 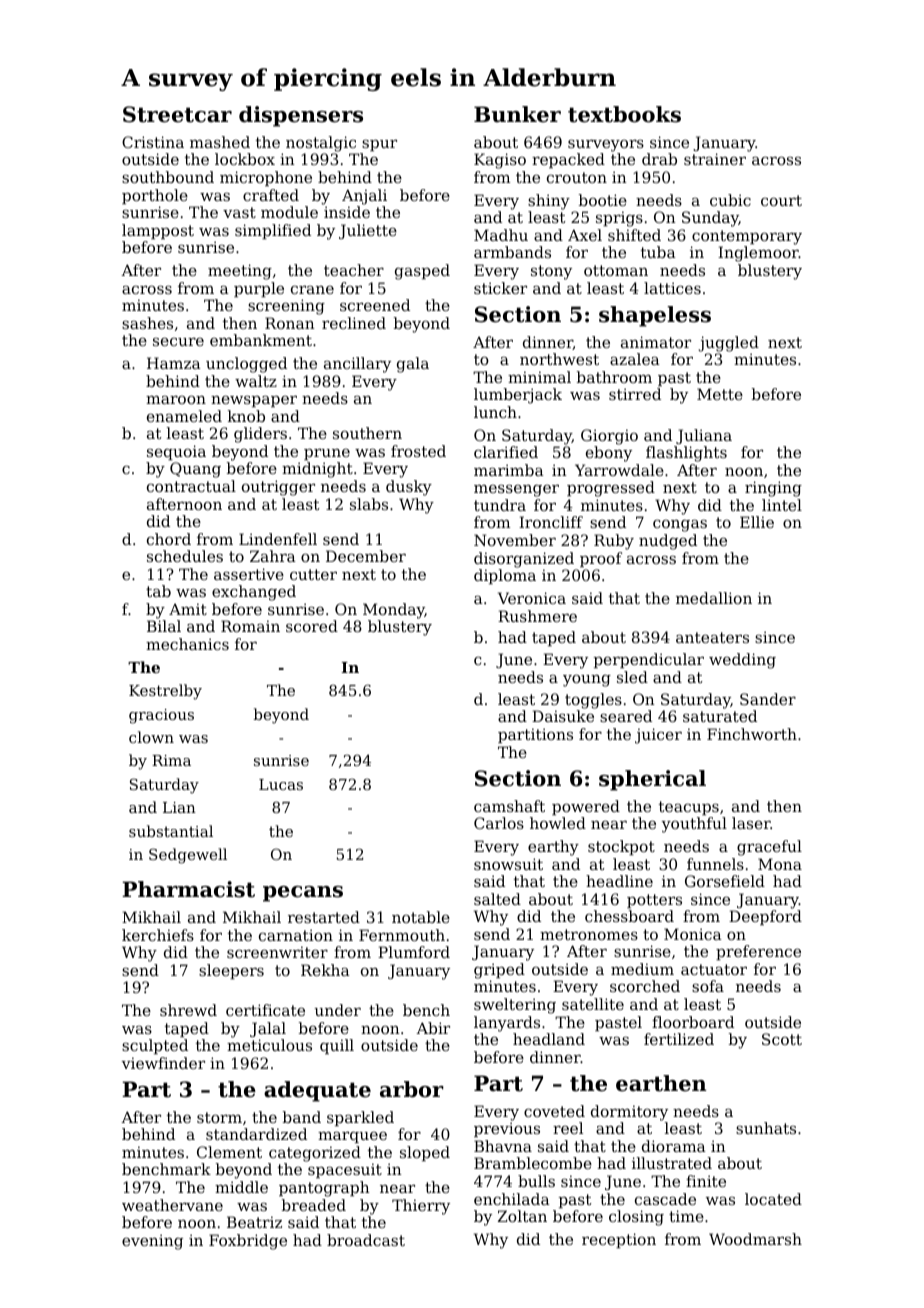 I want to click on lamppost, so click(x=158, y=231).
